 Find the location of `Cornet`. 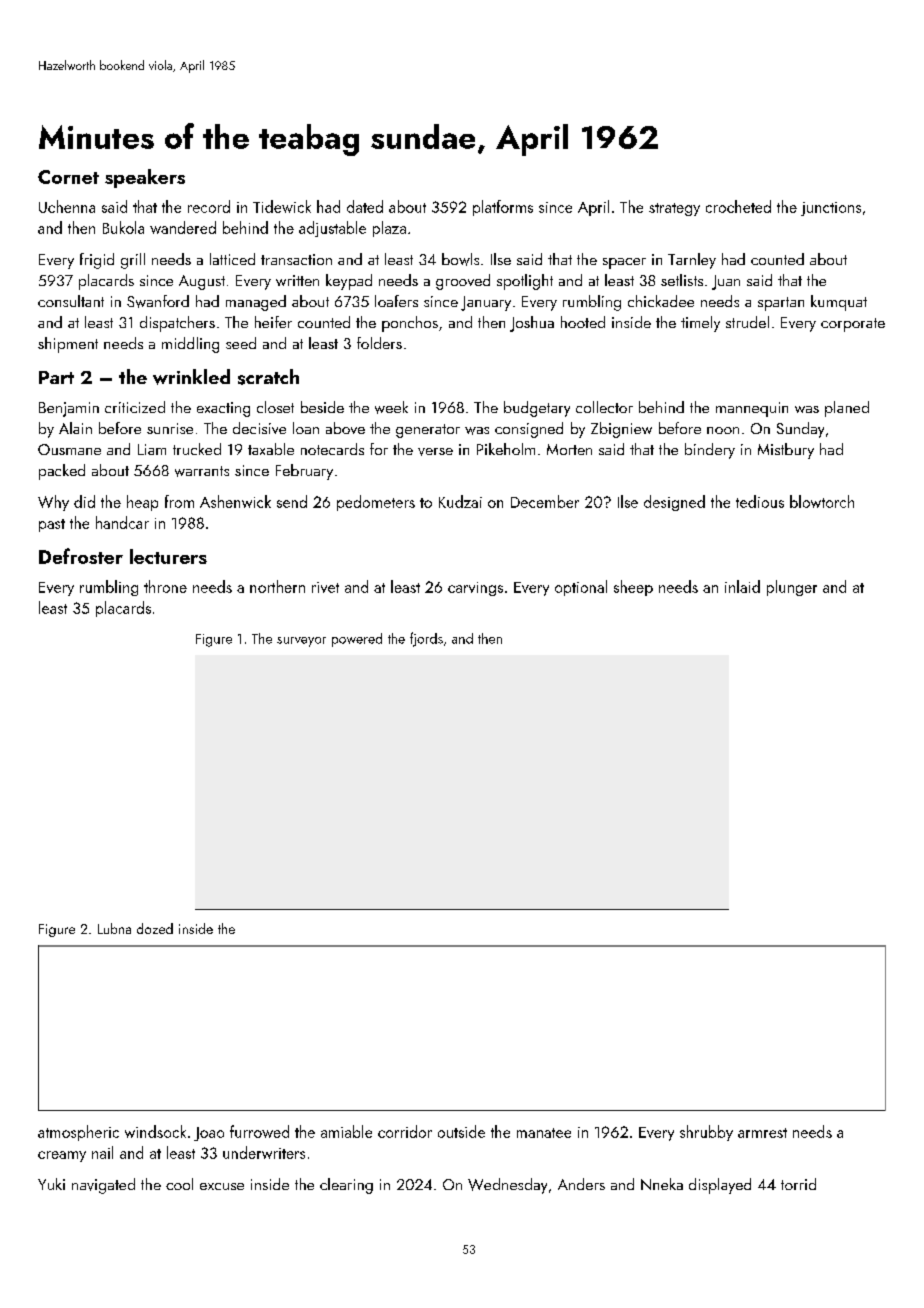

Cornet is located at coordinates (68, 177).
